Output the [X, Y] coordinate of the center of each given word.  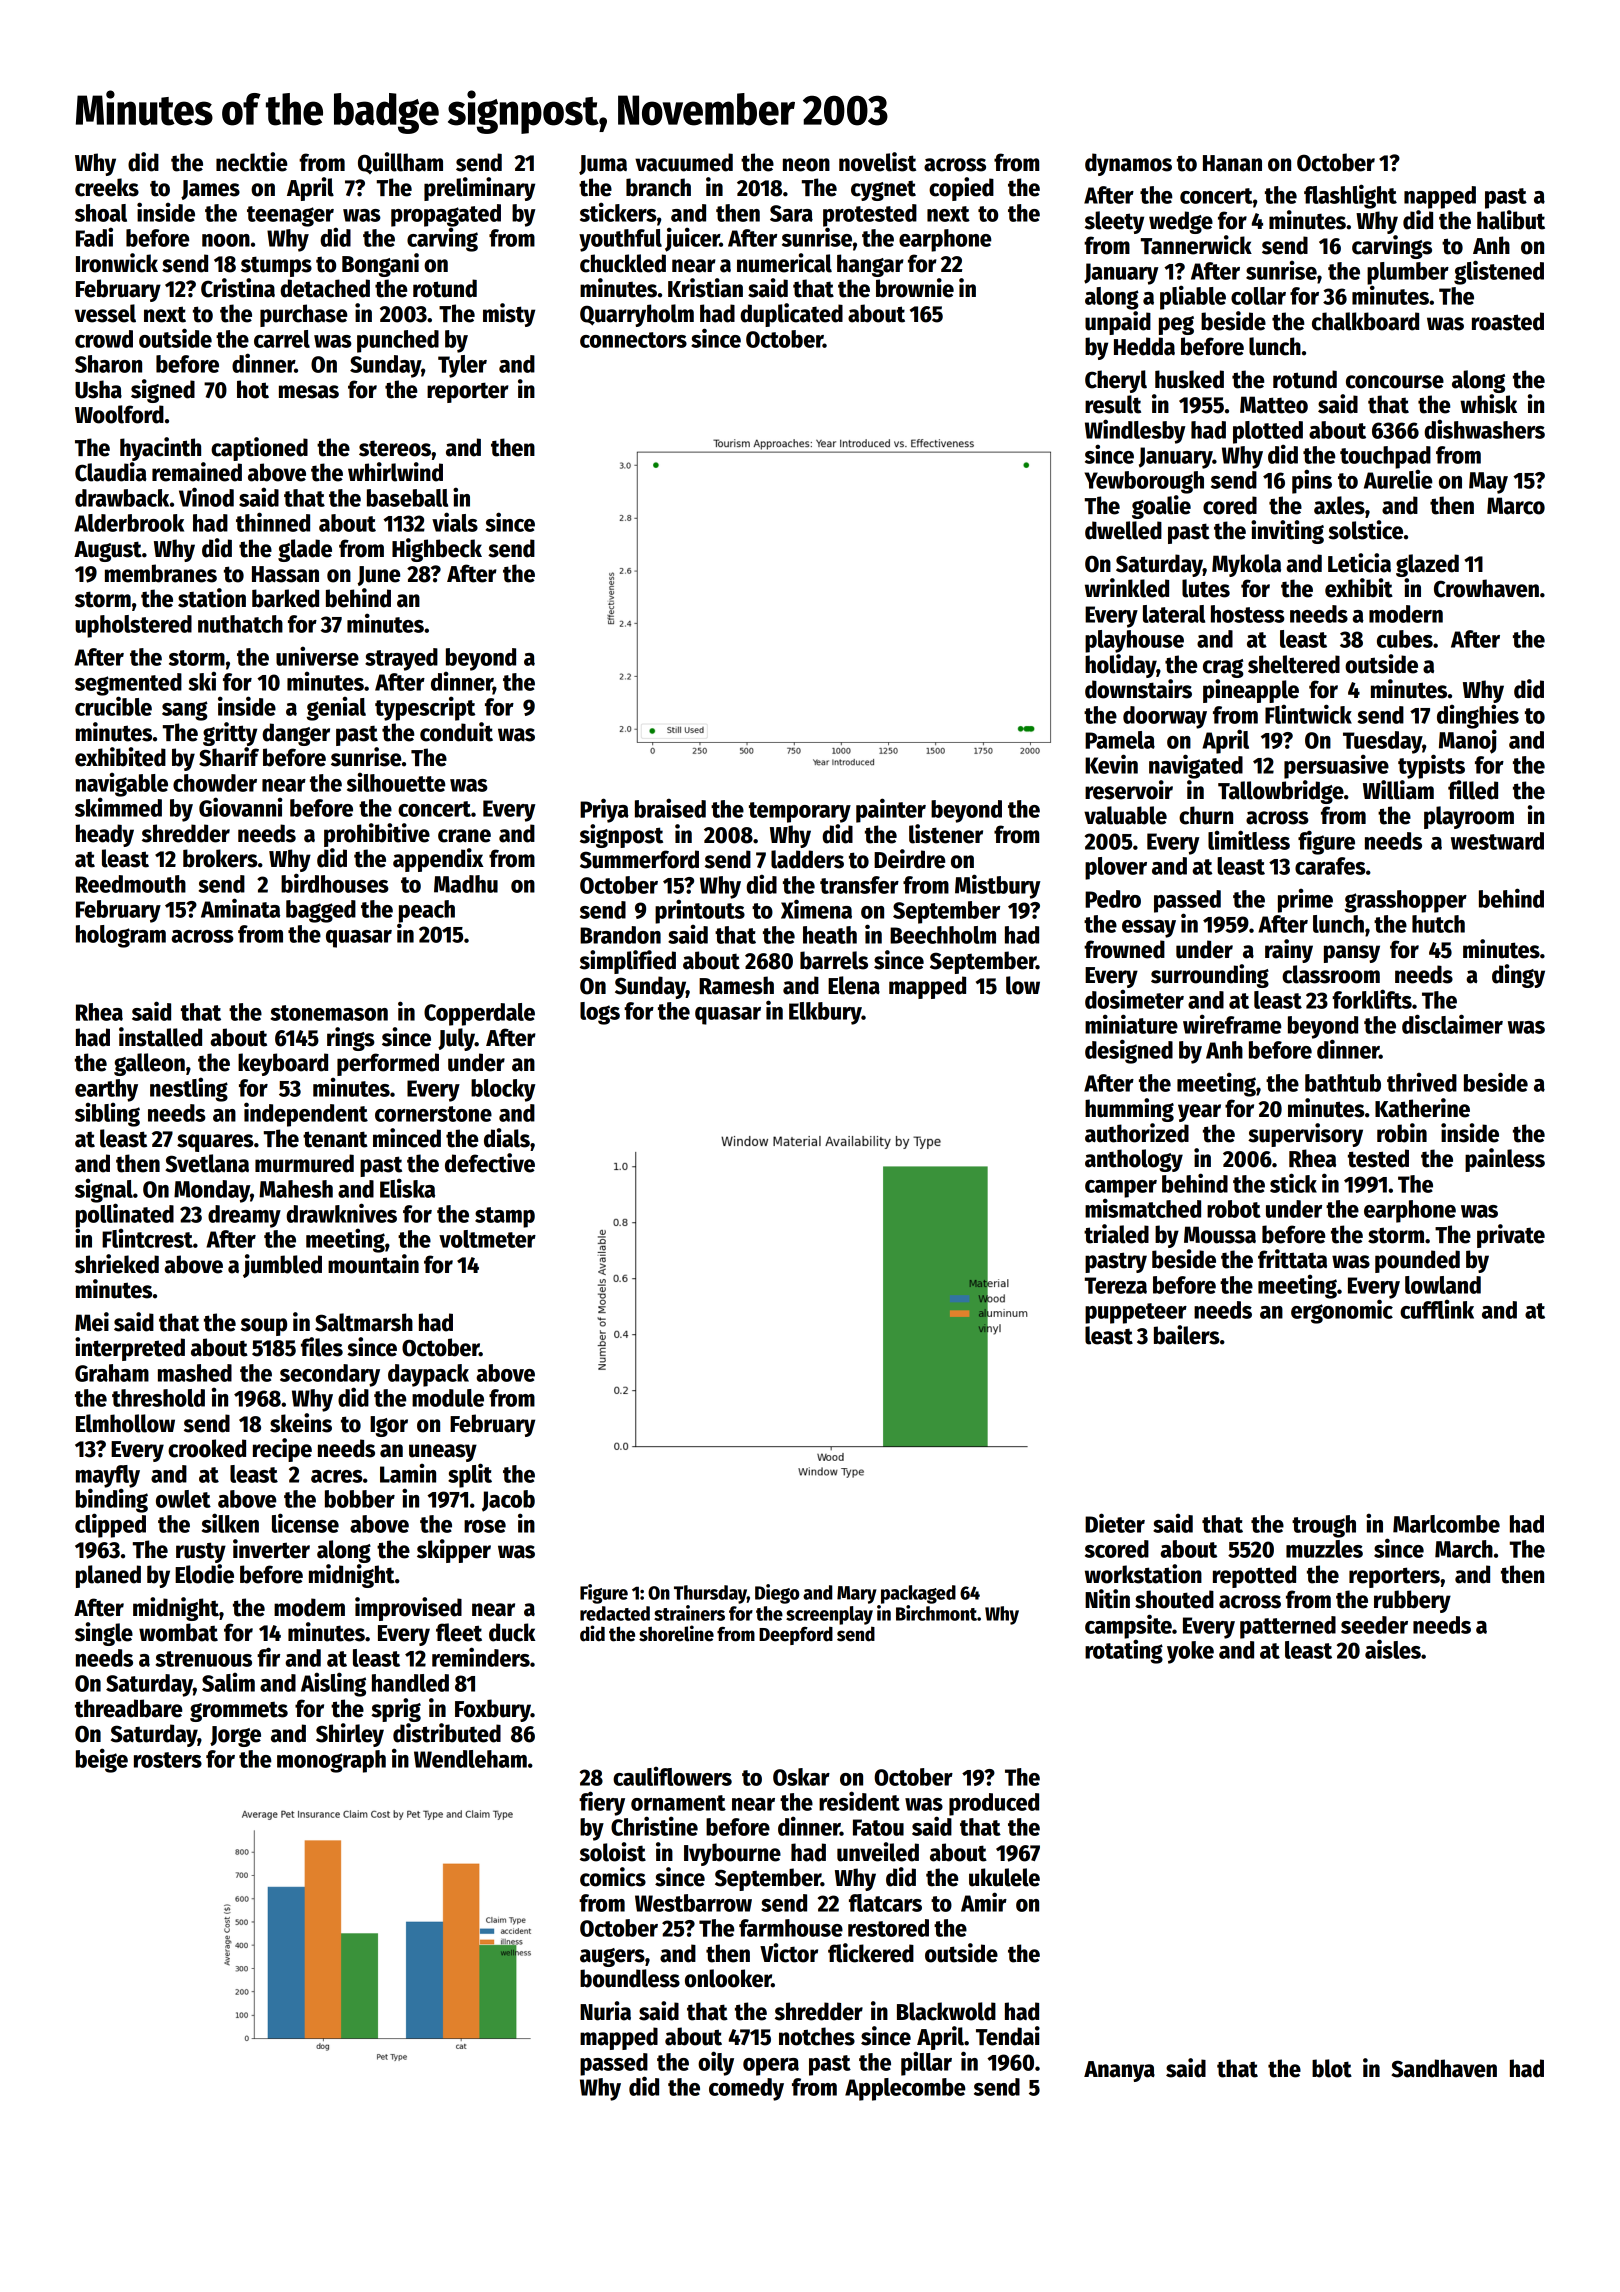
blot [1332, 2068]
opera [771, 2067]
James [210, 190]
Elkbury [825, 1013]
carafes [1330, 866]
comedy [746, 2089]
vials [455, 522]
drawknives [341, 1213]
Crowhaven [1486, 588]
